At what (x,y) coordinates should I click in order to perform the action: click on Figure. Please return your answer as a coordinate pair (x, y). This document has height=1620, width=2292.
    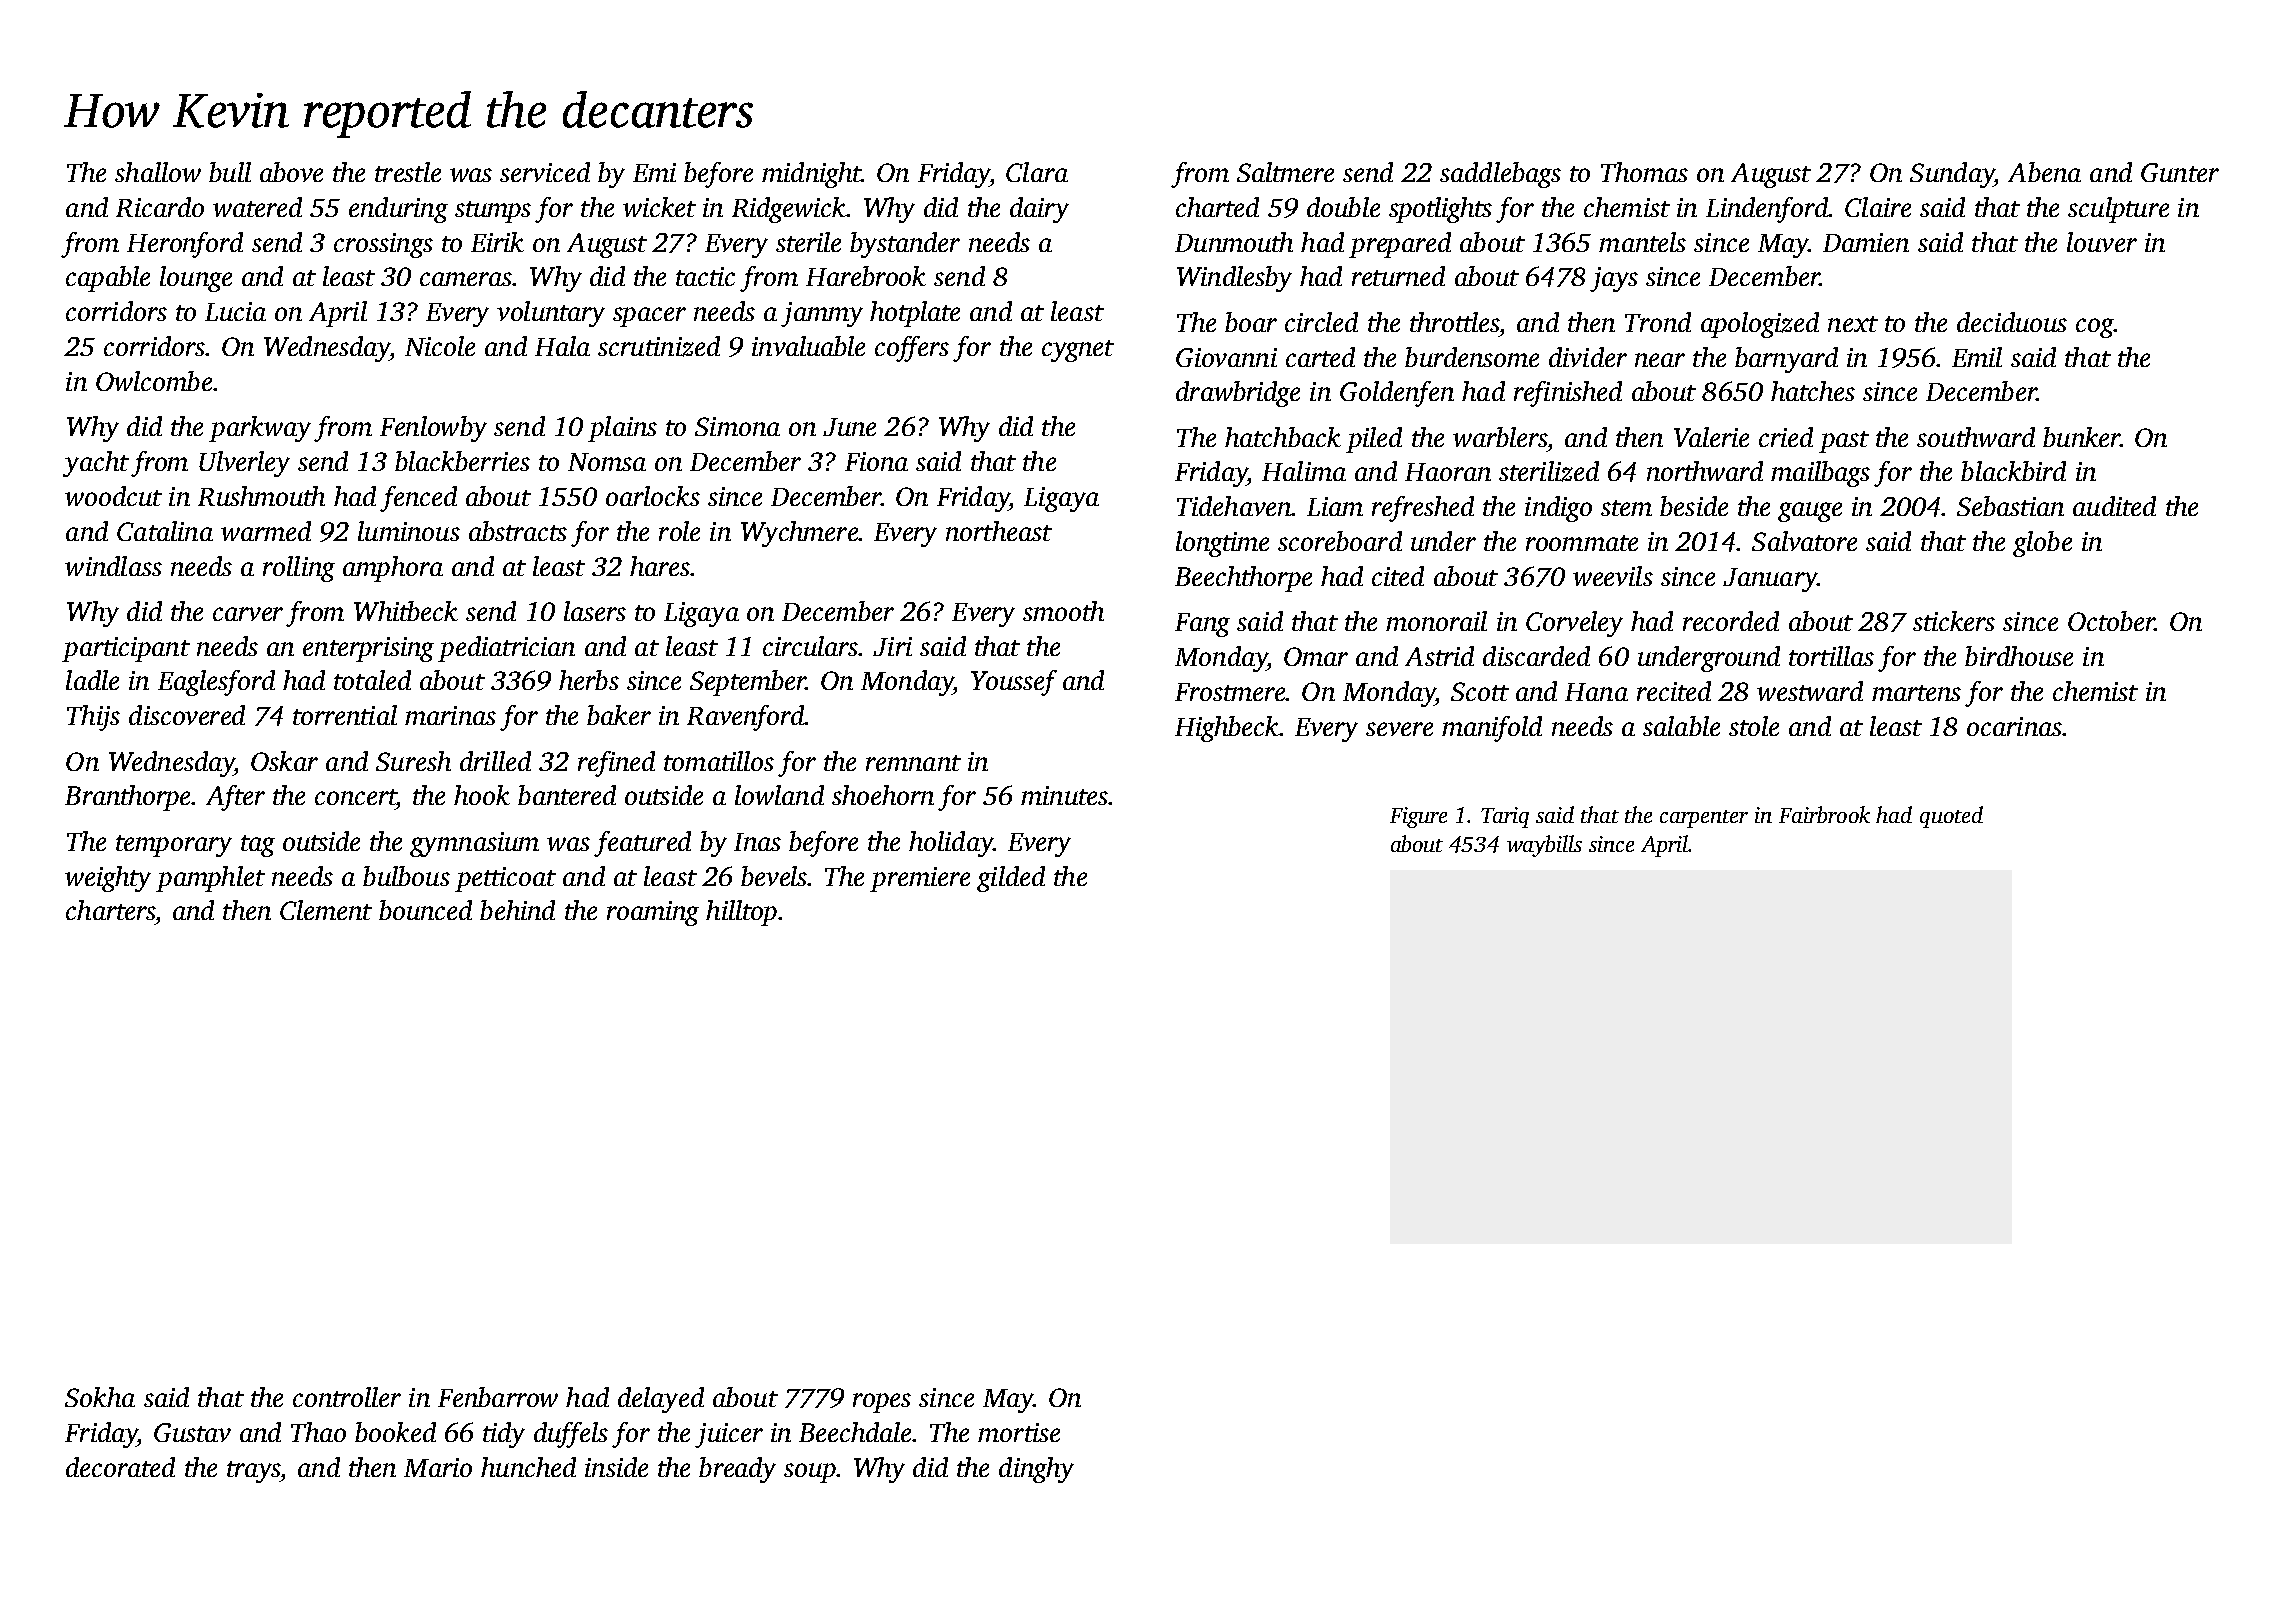
    Looking at the image, I should click on (1418, 817).
